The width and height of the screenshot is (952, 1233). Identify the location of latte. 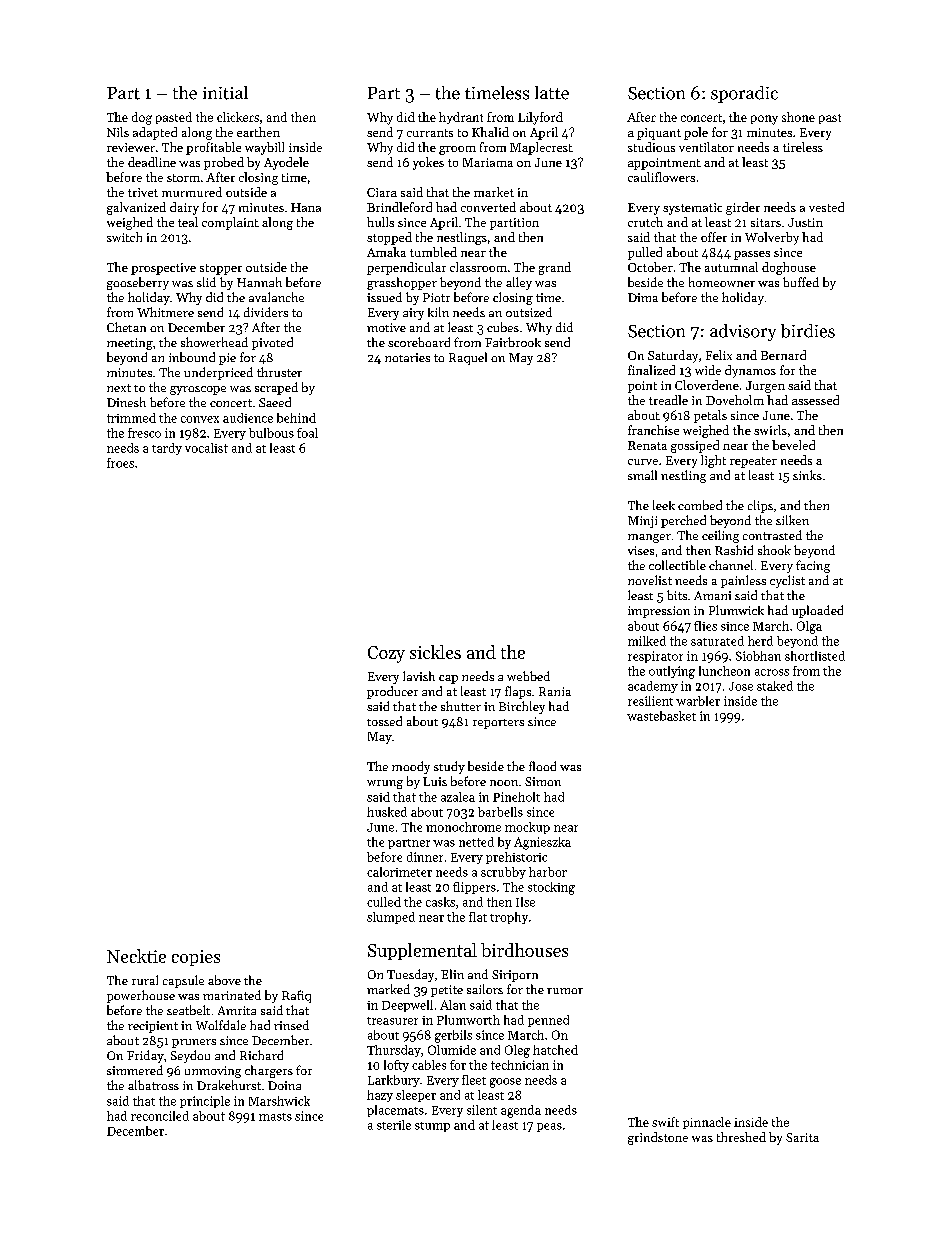
(552, 93).
